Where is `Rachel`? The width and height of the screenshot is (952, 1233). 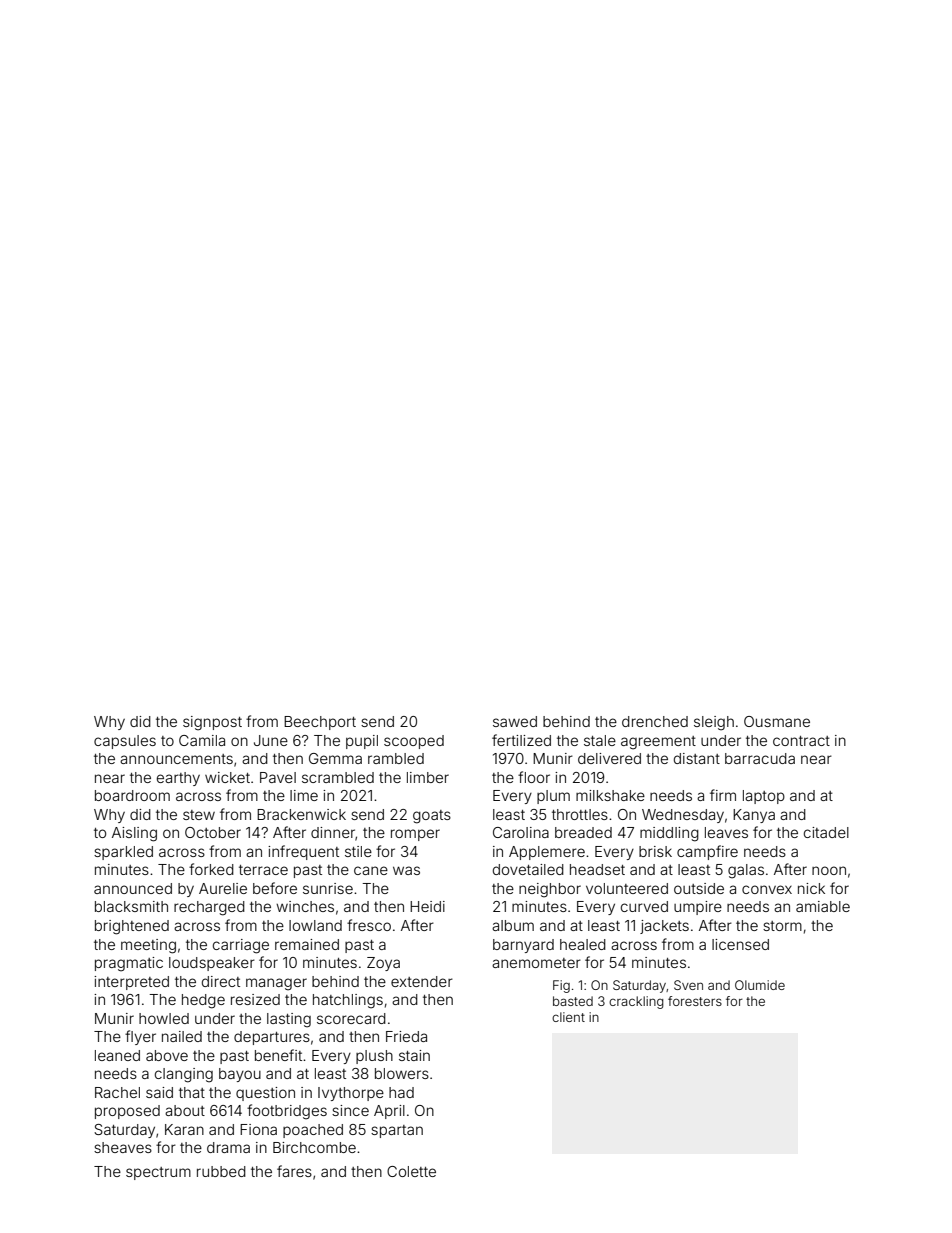 Rachel is located at coordinates (117, 1092).
